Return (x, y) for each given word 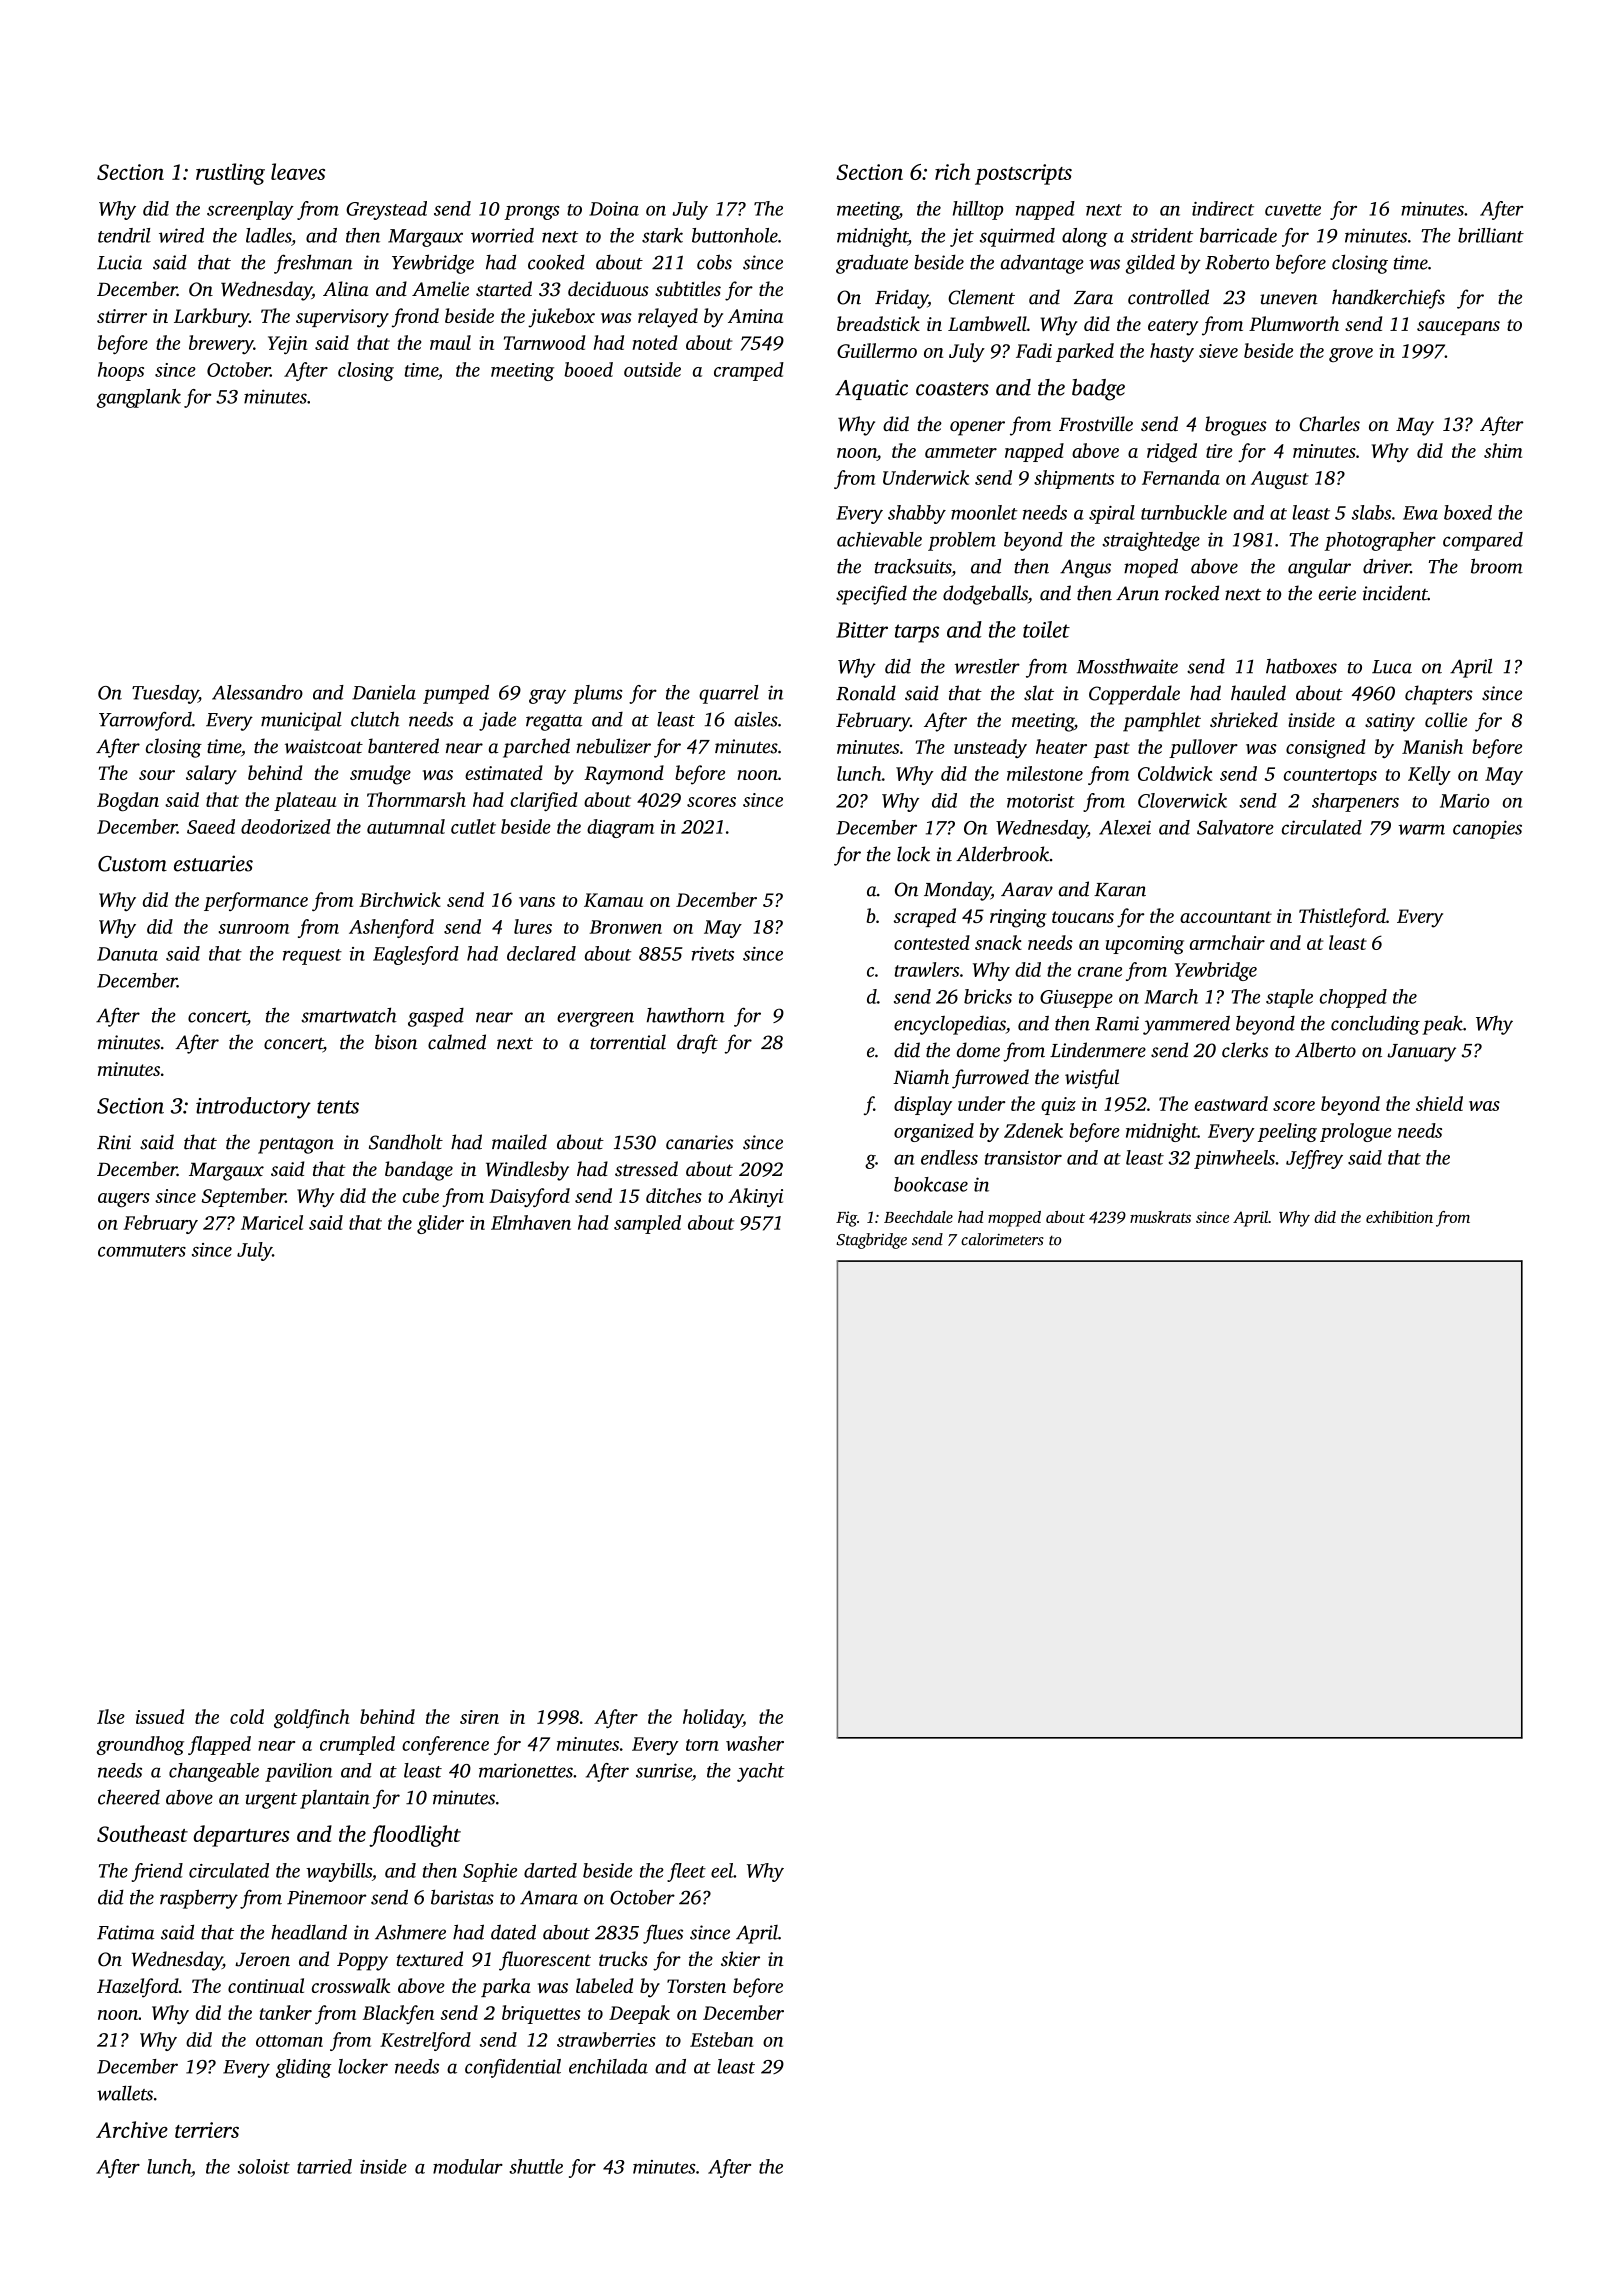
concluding (1375, 1025)
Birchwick (400, 899)
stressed (646, 1168)
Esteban (721, 2039)
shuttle (536, 2166)
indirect (1223, 208)
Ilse (111, 1716)
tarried (324, 2166)
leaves (298, 171)
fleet (686, 1872)
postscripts (1023, 174)
